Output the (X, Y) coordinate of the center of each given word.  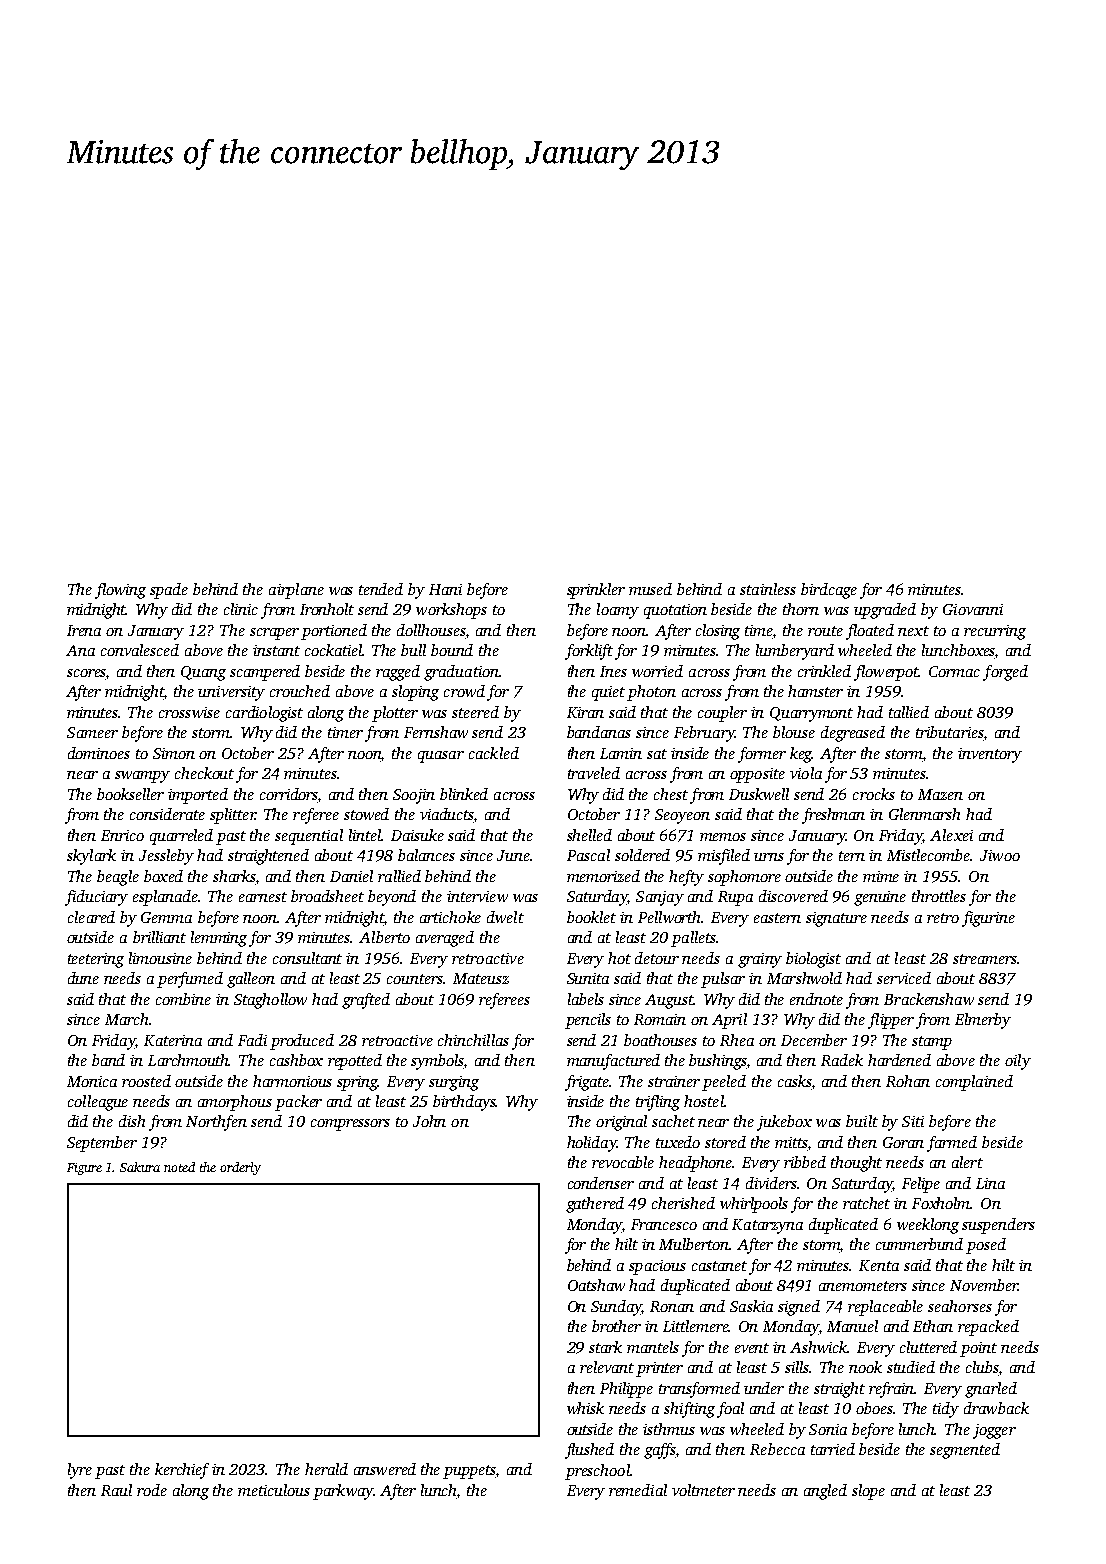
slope (868, 1492)
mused (650, 589)
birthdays (464, 1103)
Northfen (216, 1123)
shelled (589, 835)
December (814, 1040)
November (984, 1285)
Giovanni (973, 609)
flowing (120, 591)
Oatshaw (596, 1285)
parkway (343, 1492)
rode (152, 1490)
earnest (263, 897)
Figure (84, 1169)
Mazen (940, 794)
